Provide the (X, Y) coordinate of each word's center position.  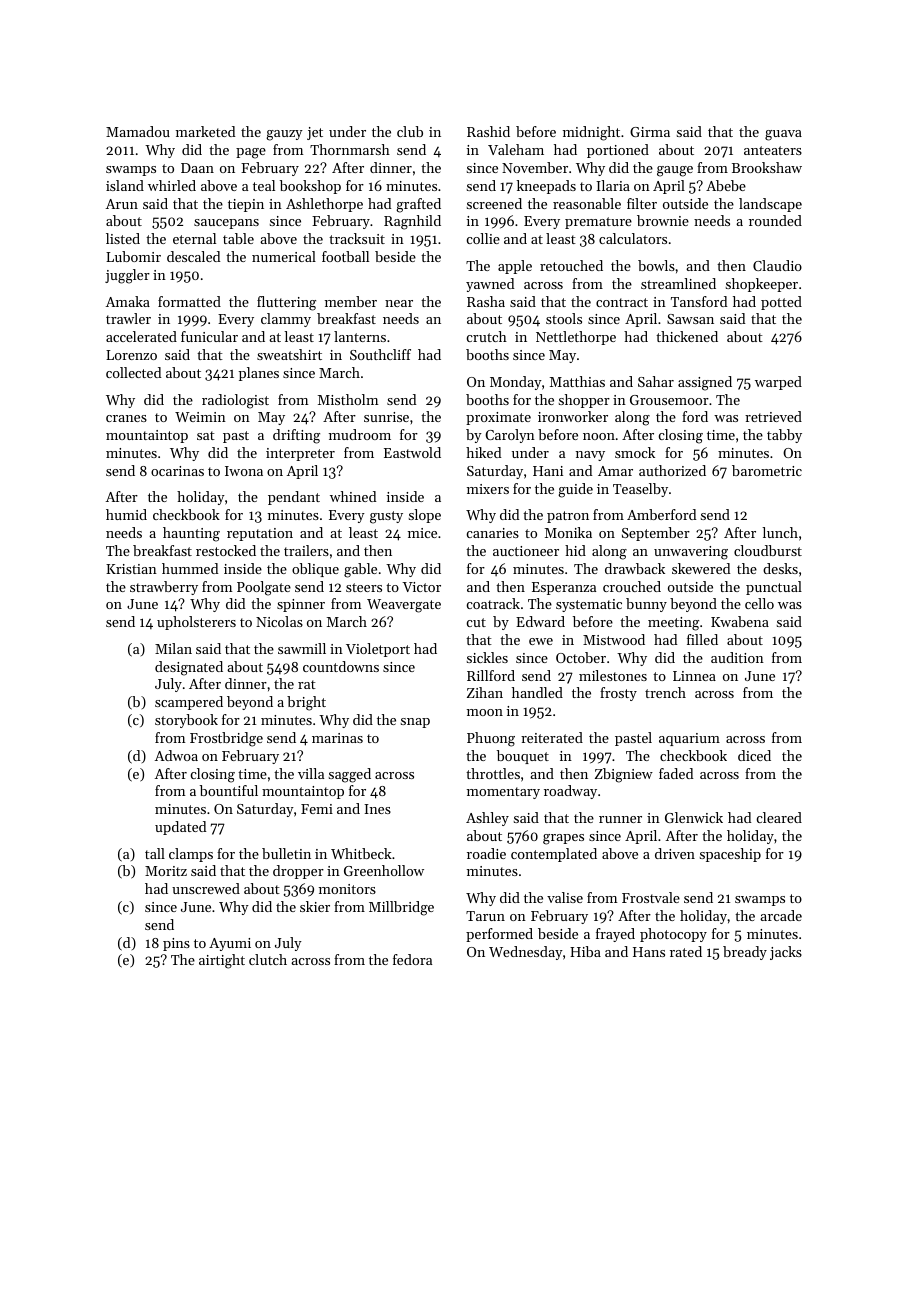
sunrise (386, 417)
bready (745, 953)
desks (780, 568)
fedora (412, 959)
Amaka (128, 301)
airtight (222, 961)
